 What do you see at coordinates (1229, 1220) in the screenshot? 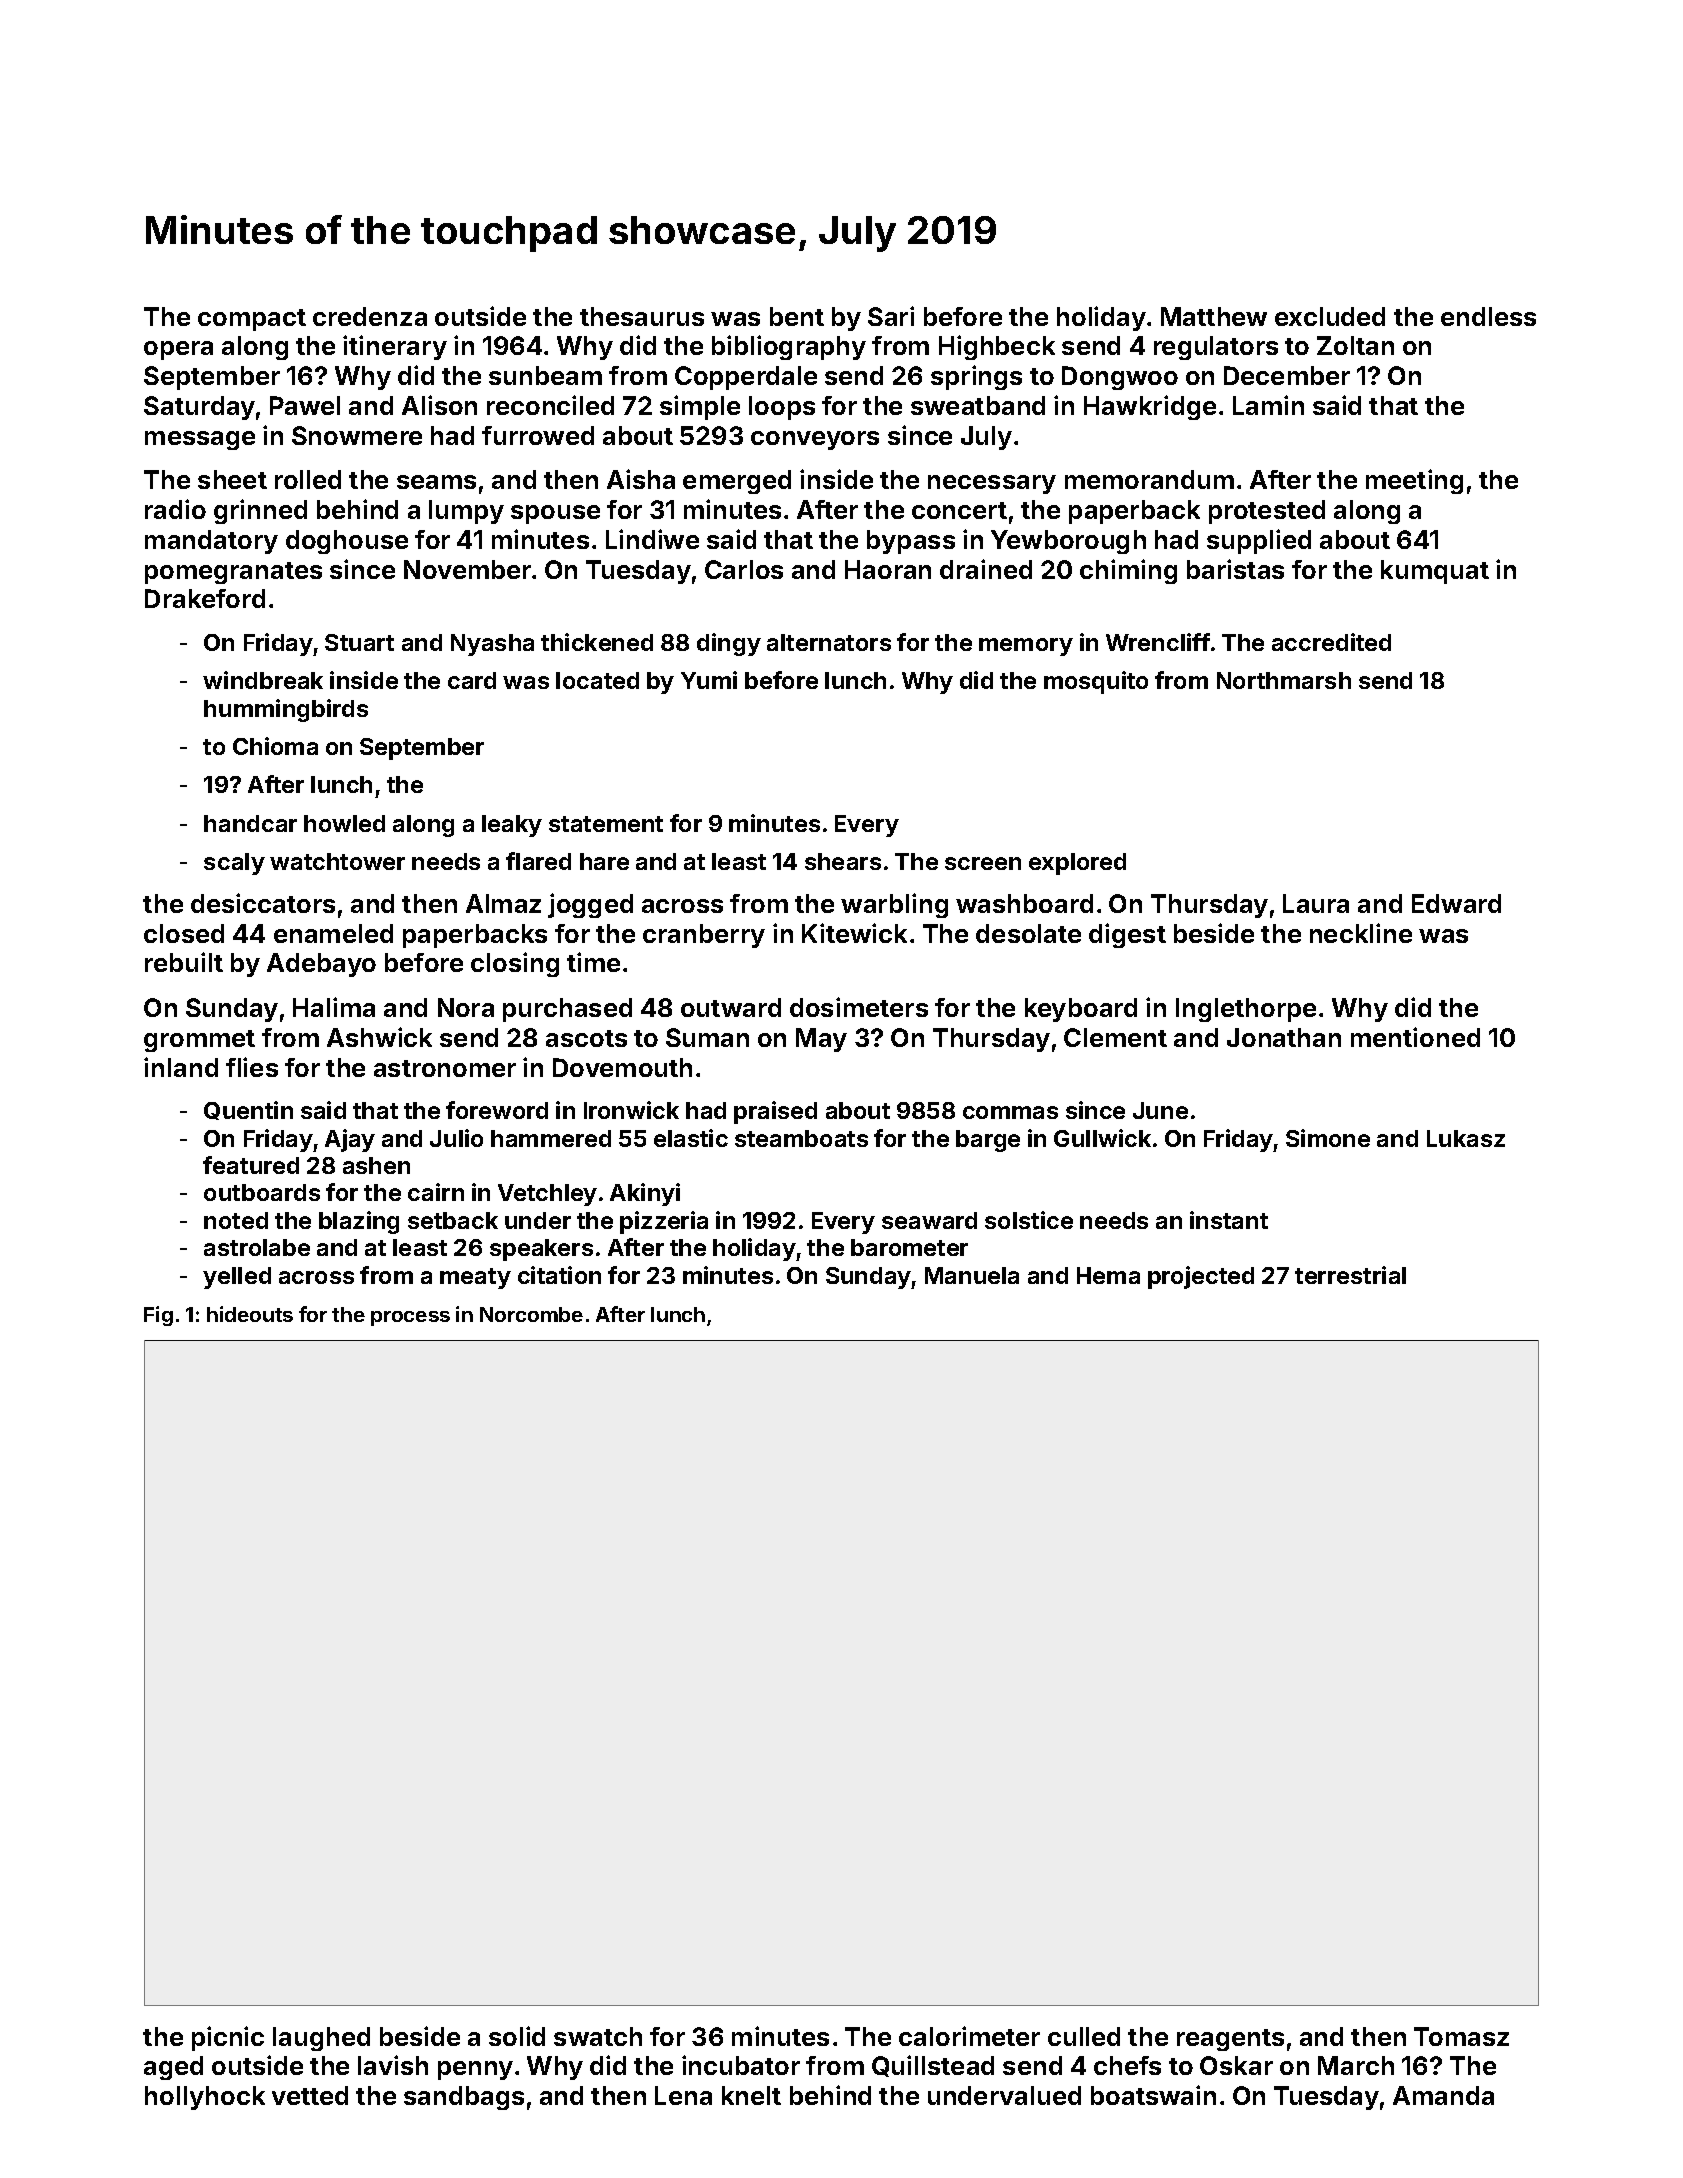
I see `instant` at bounding box center [1229, 1220].
